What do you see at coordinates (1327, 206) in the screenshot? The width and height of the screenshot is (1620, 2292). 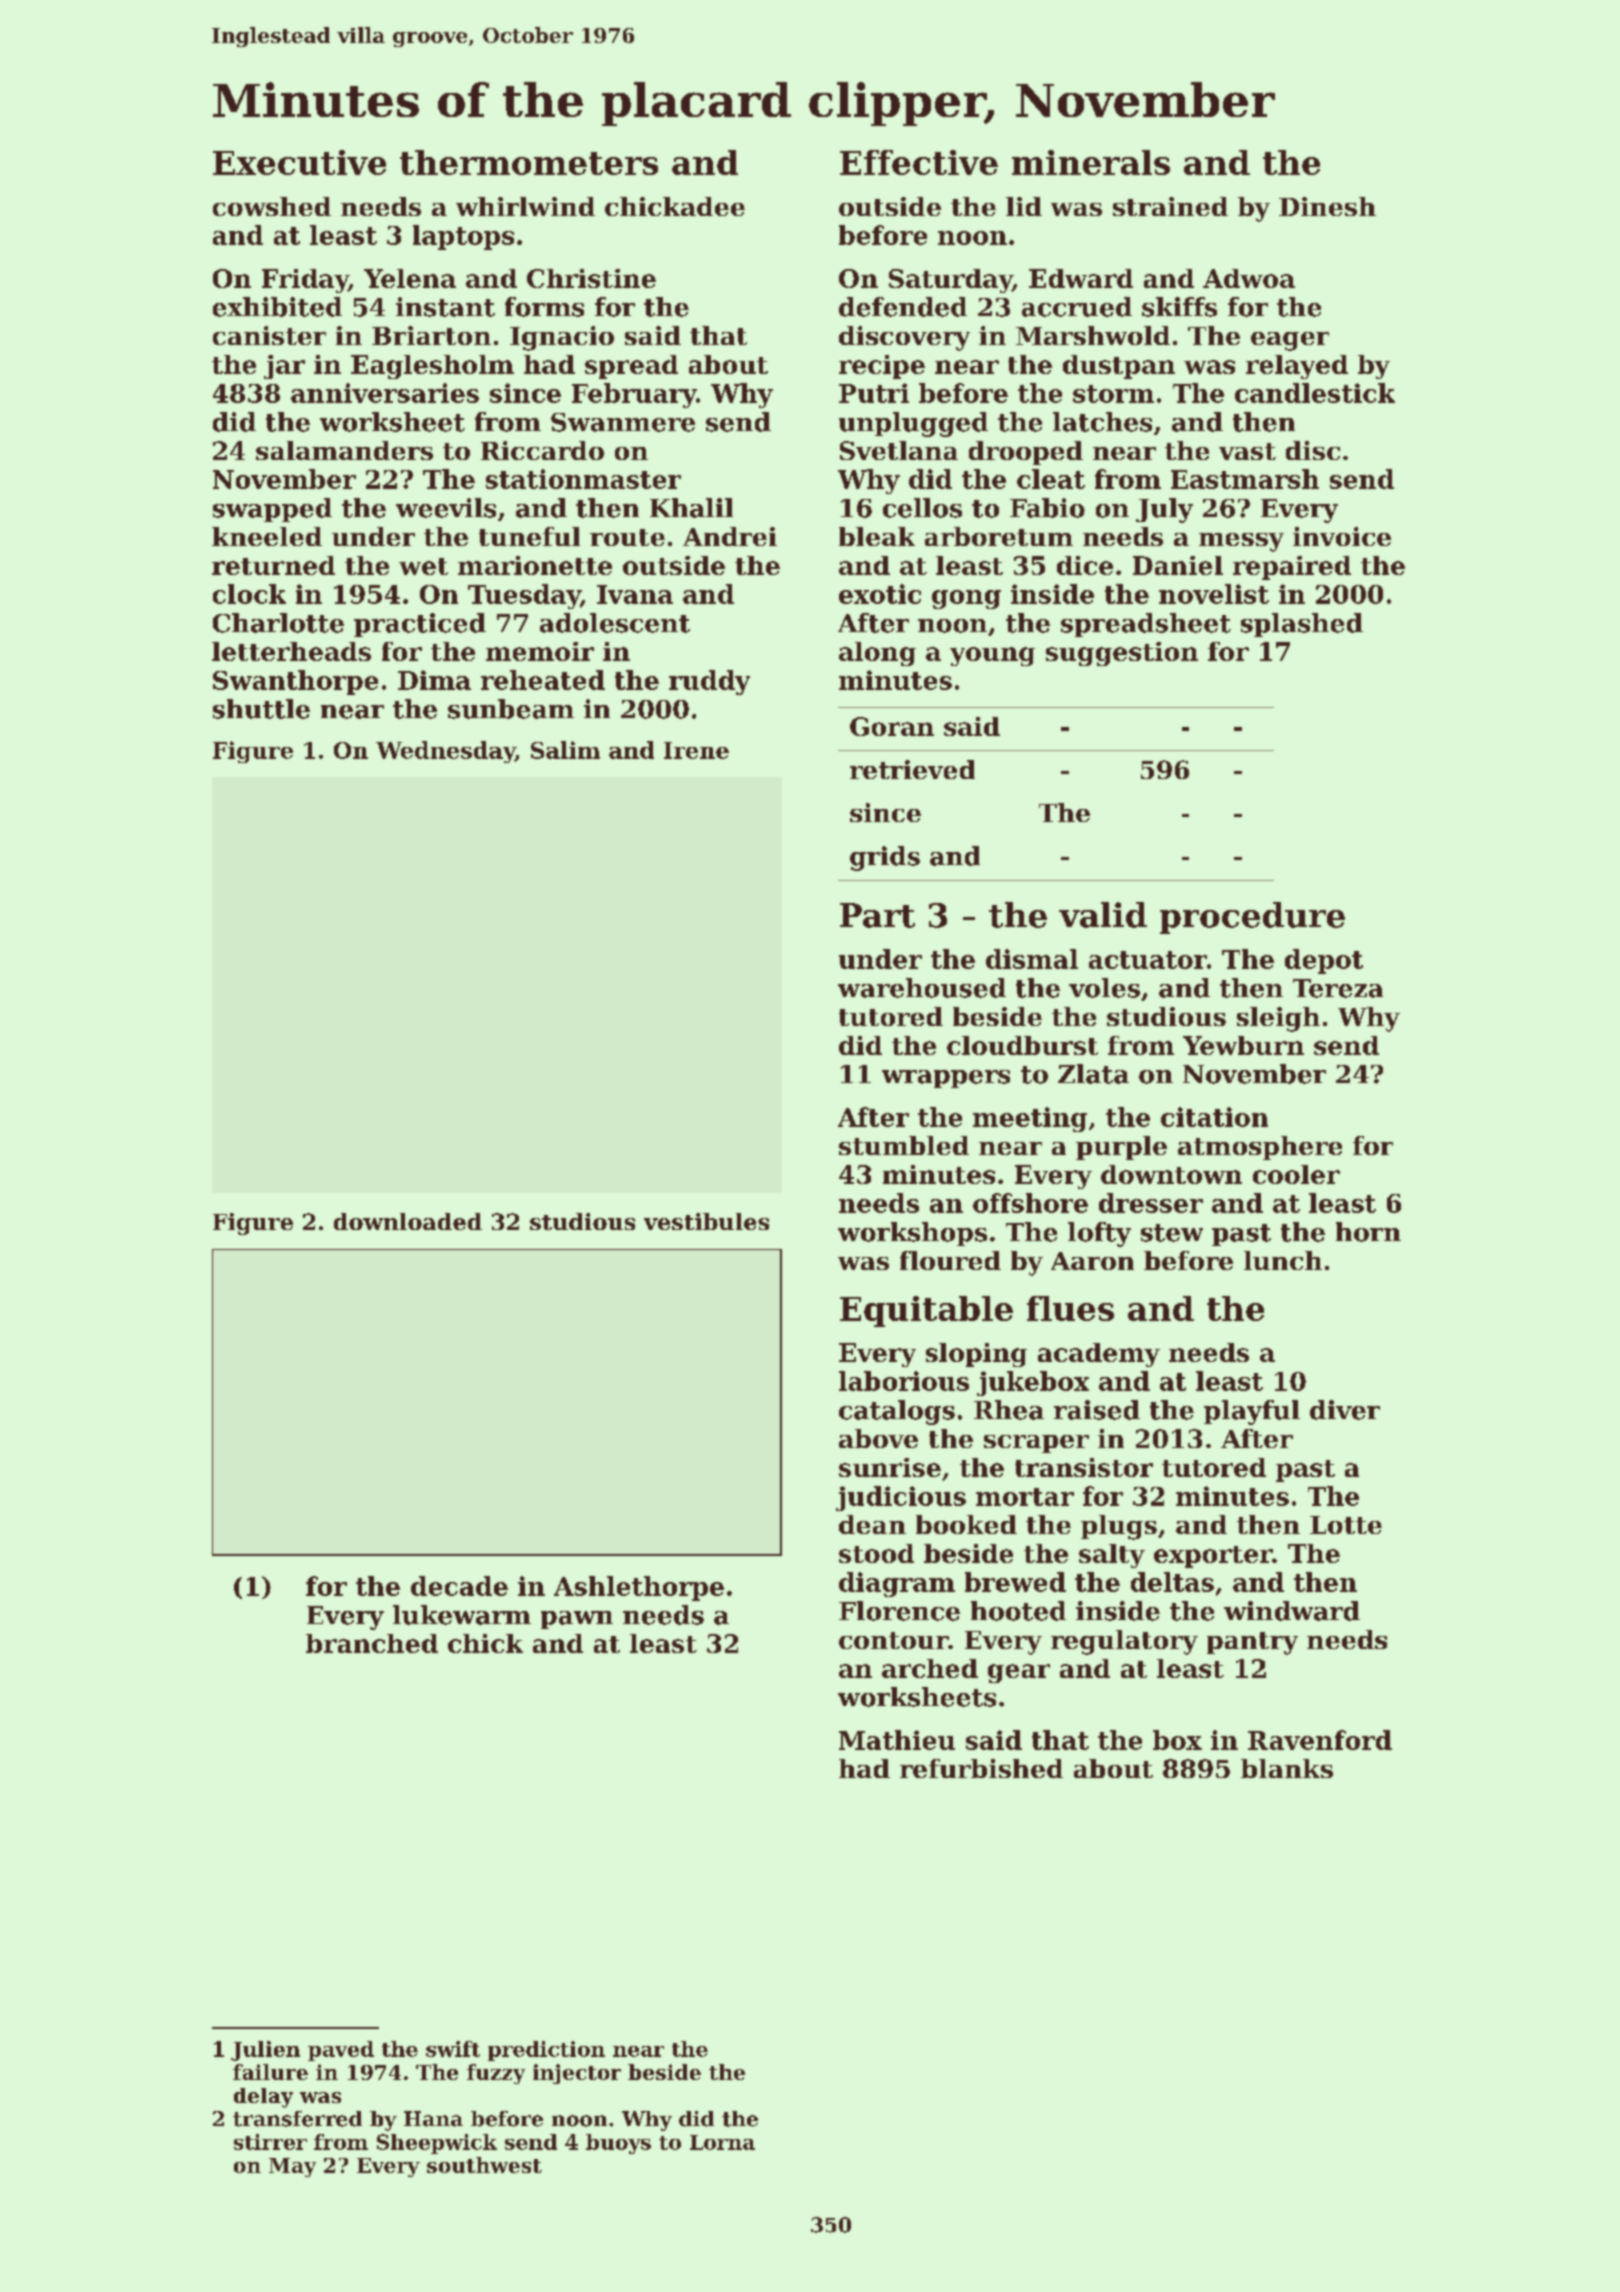 I see `Dinesh` at bounding box center [1327, 206].
